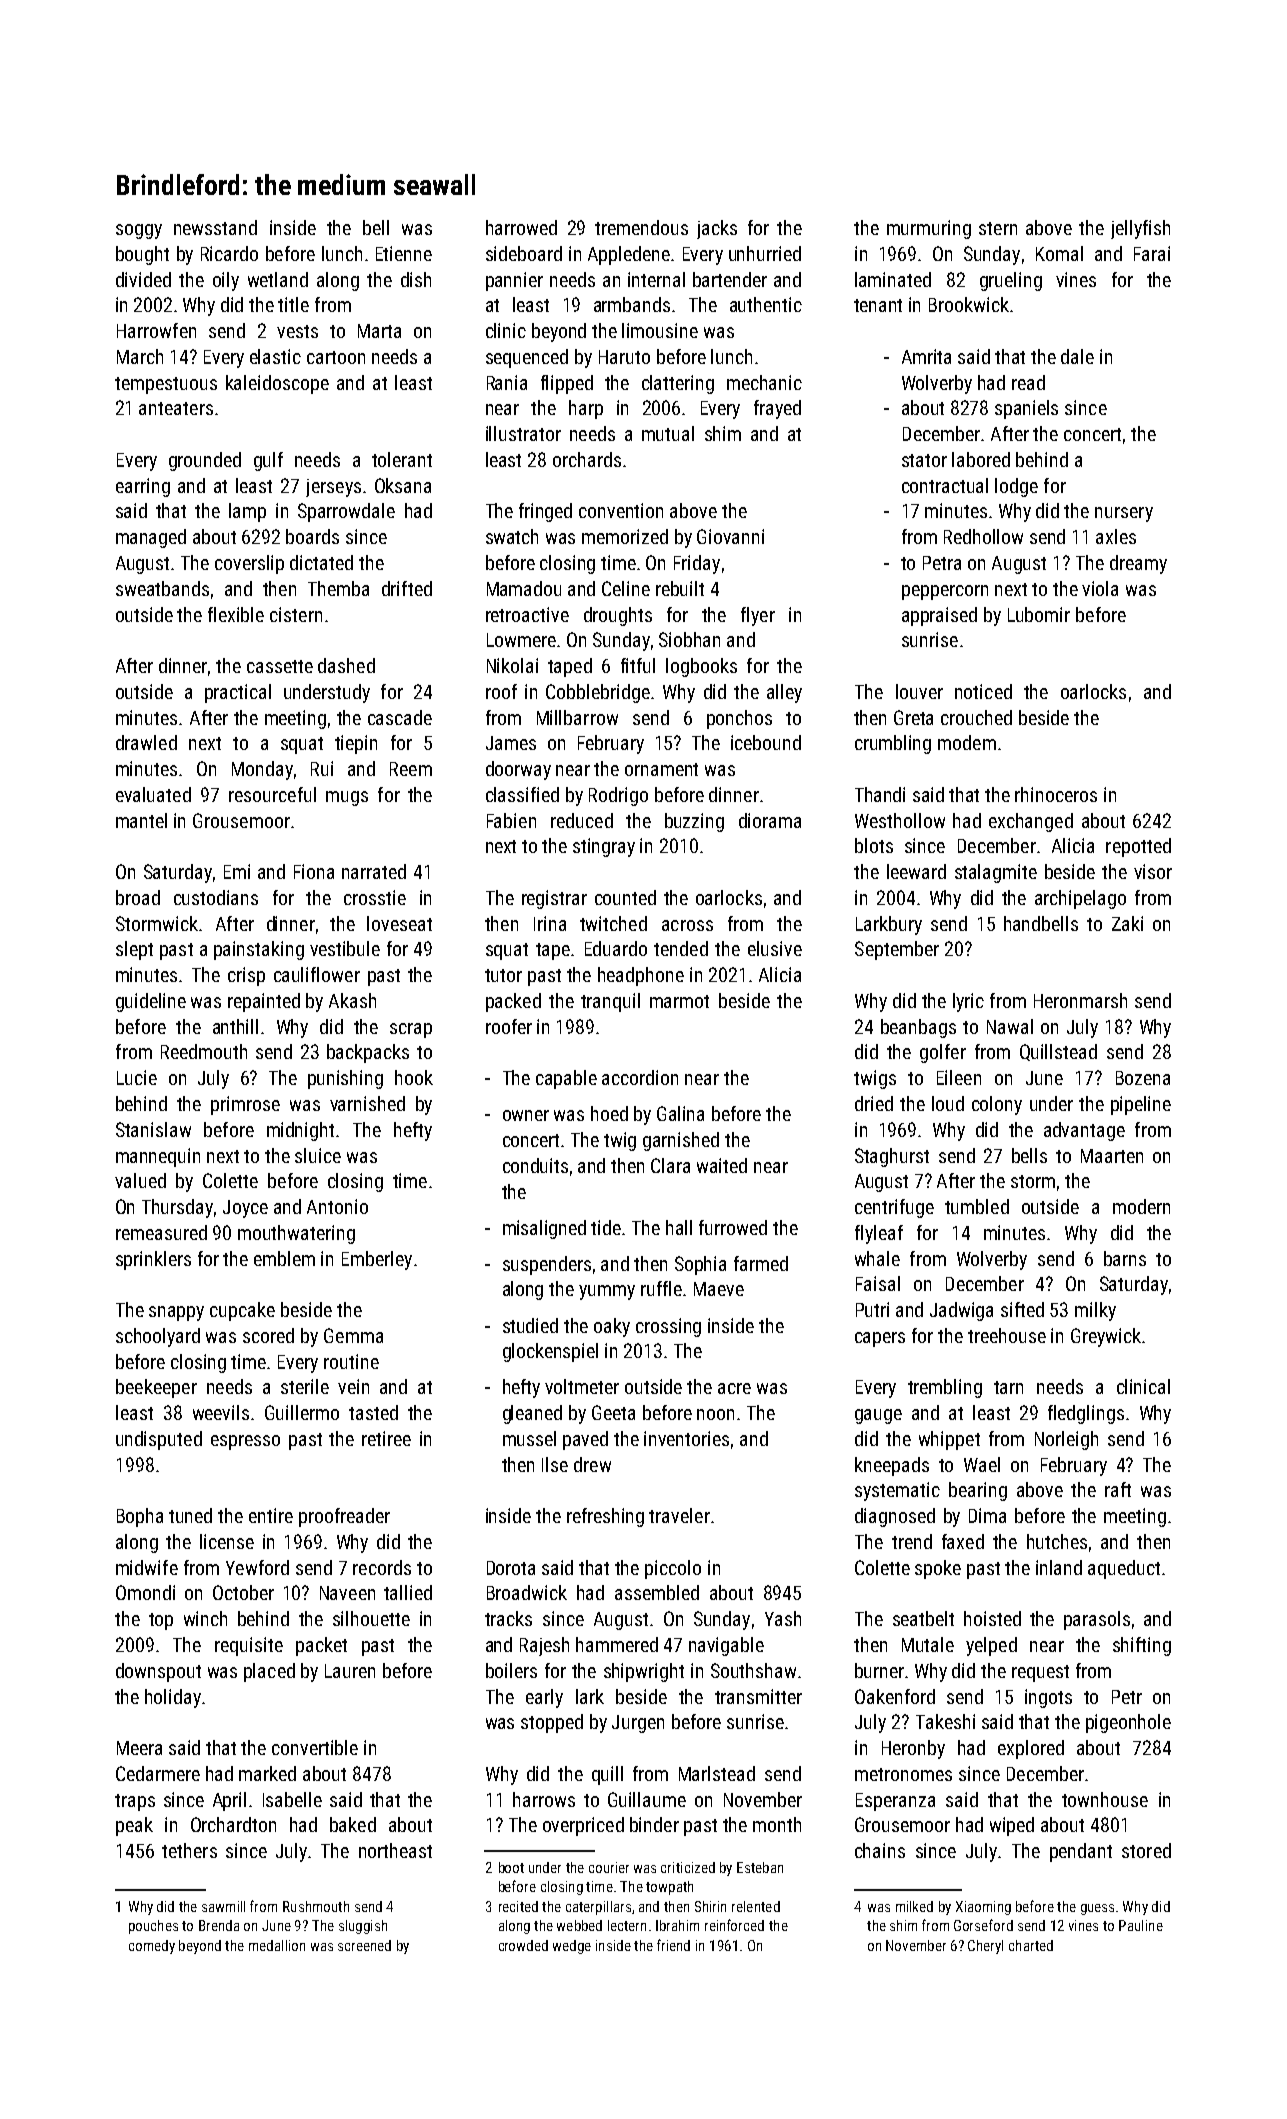  I want to click on pannier, so click(514, 281).
